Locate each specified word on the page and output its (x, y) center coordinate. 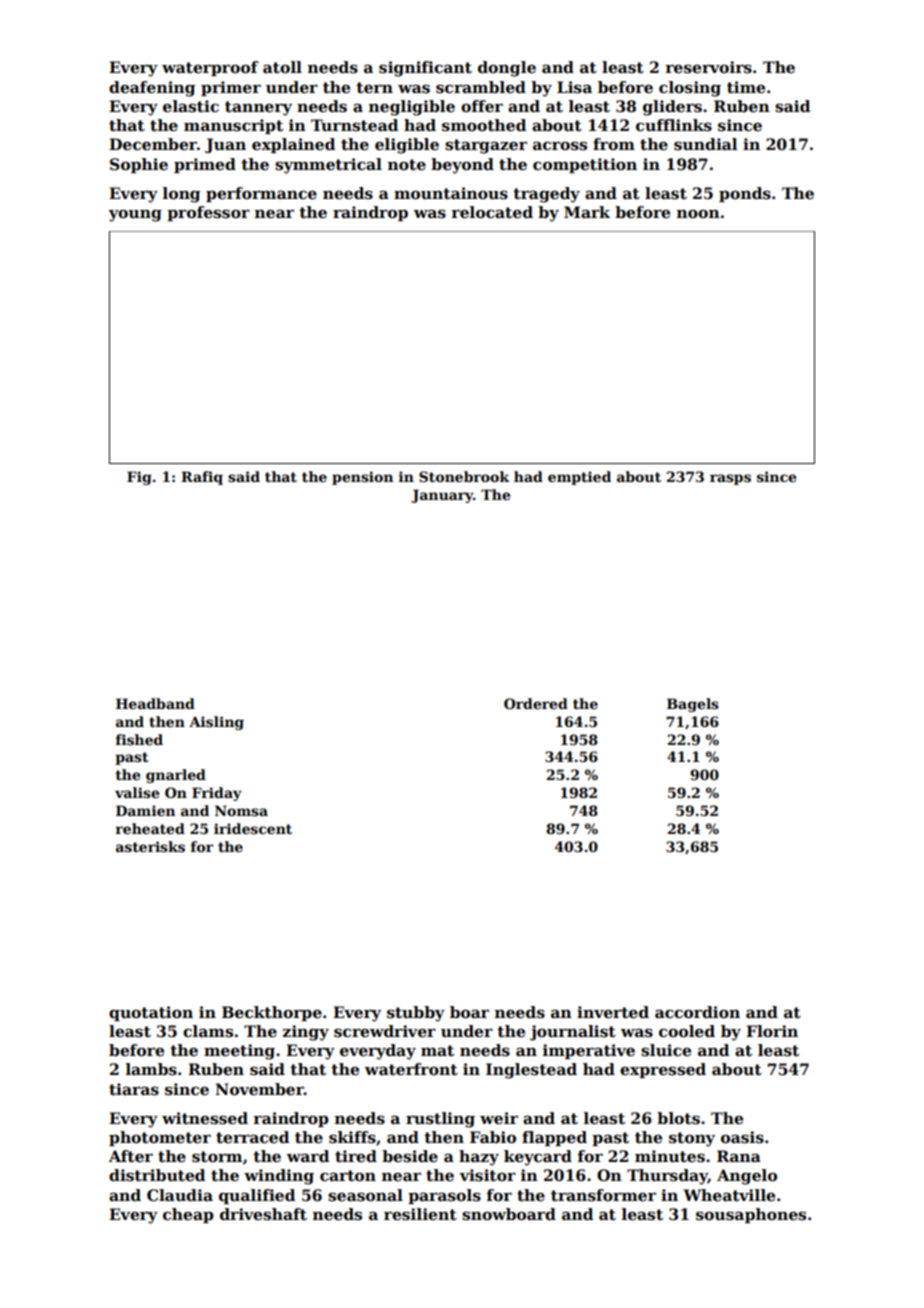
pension (362, 478)
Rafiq (202, 478)
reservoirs (708, 67)
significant (425, 69)
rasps (730, 479)
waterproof (210, 68)
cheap (188, 1215)
